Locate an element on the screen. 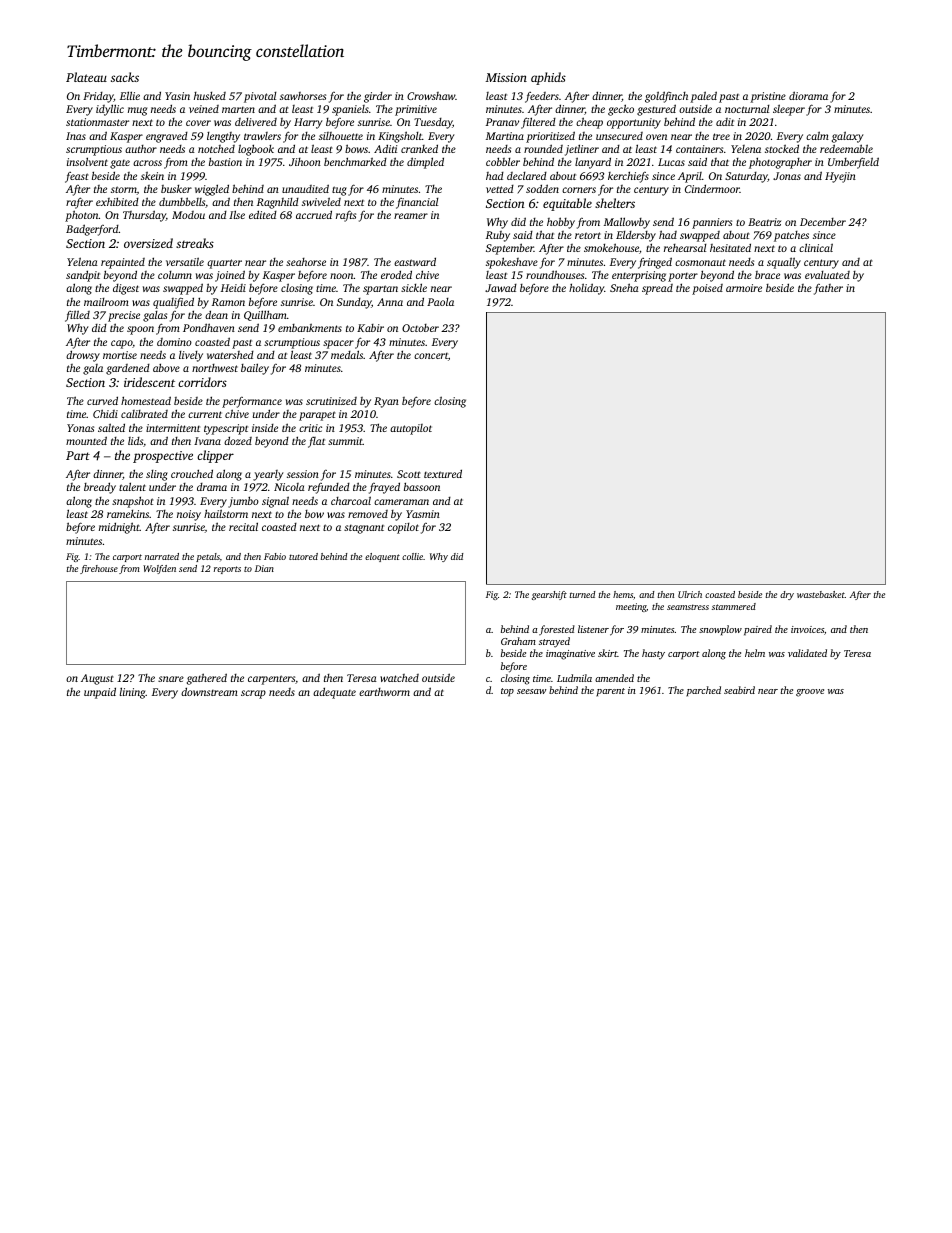  Ulrich is located at coordinates (690, 594).
